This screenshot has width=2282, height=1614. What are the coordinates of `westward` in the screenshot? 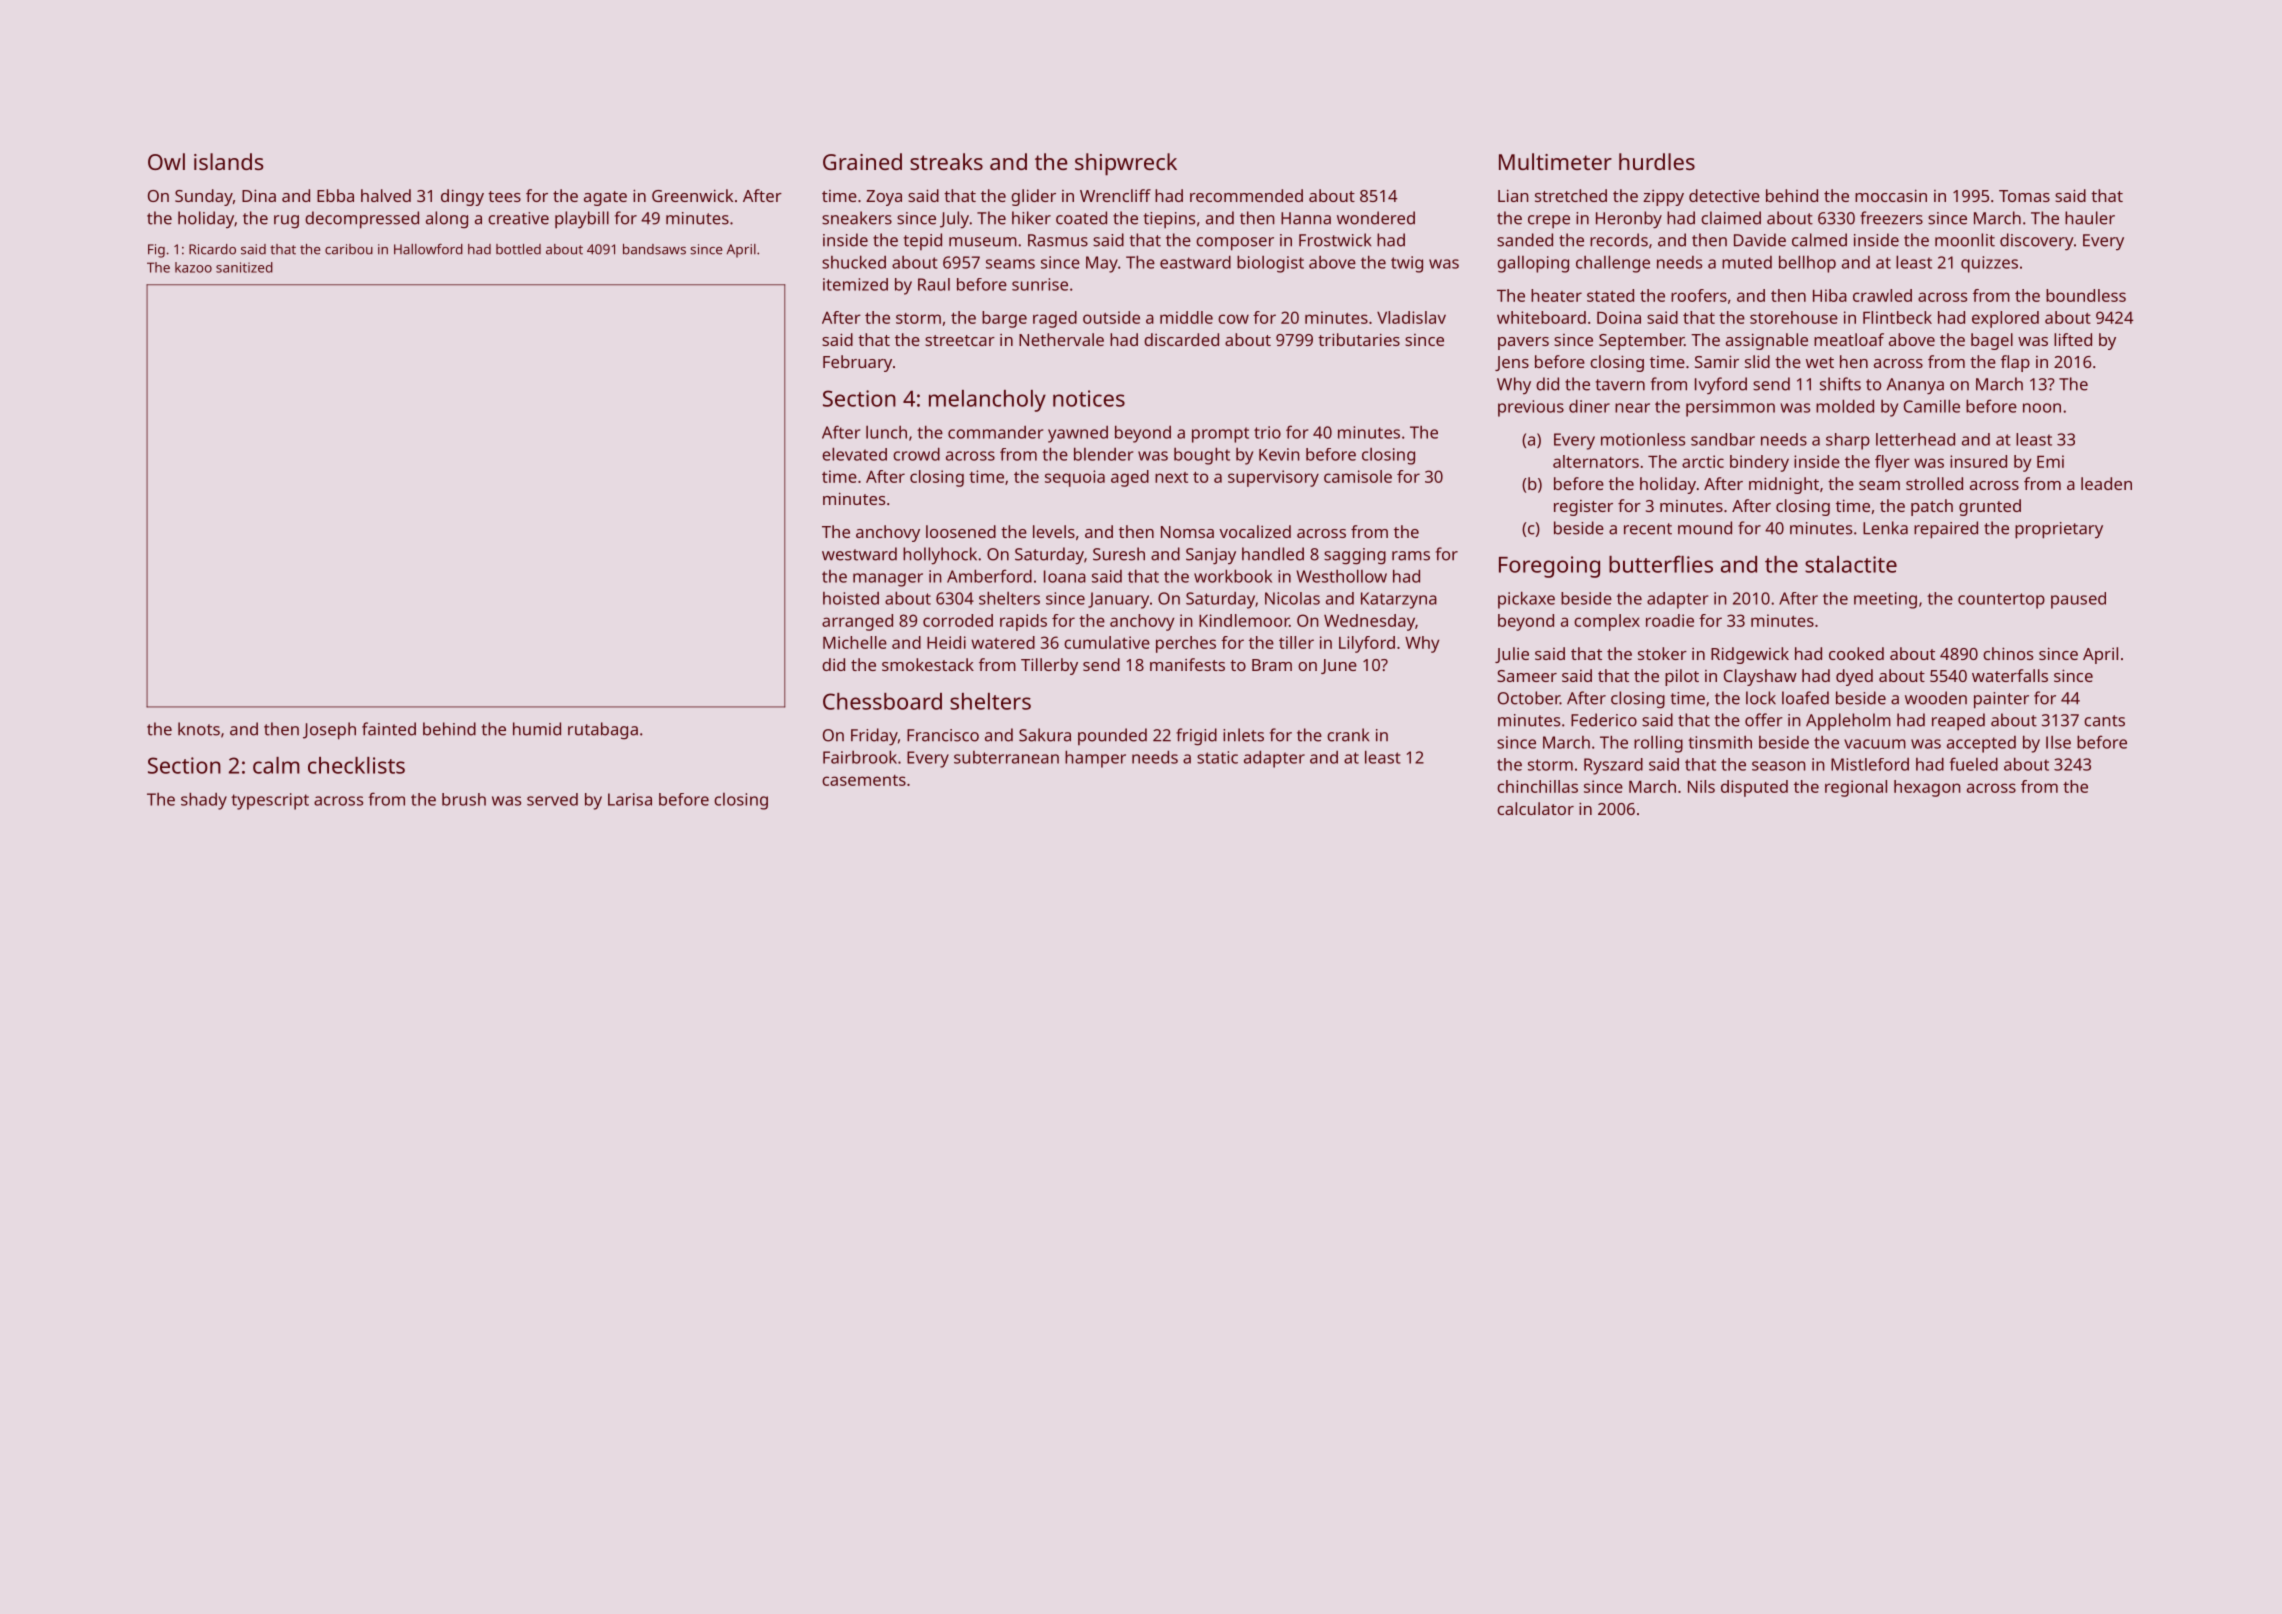 It's located at (859, 554).
